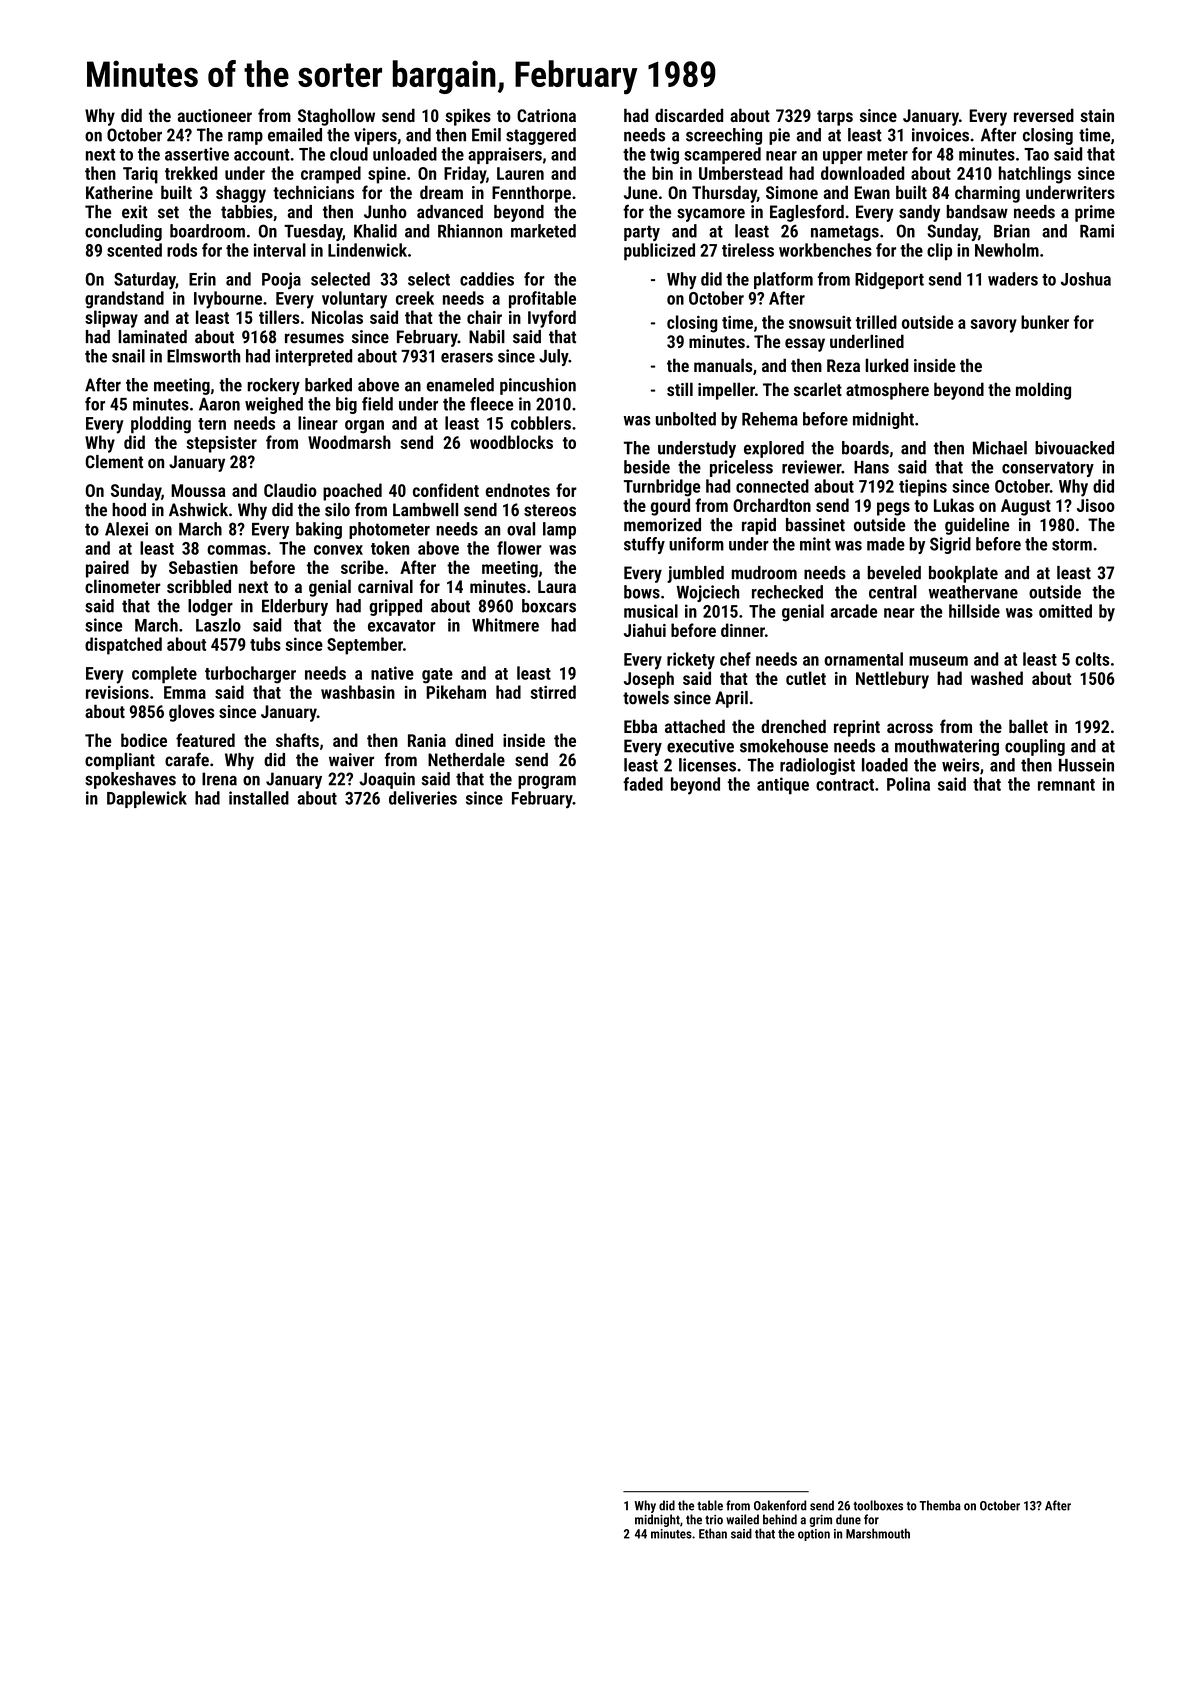 The height and width of the screenshot is (1697, 1200). What do you see at coordinates (887, 391) in the screenshot?
I see `atmosphere` at bounding box center [887, 391].
